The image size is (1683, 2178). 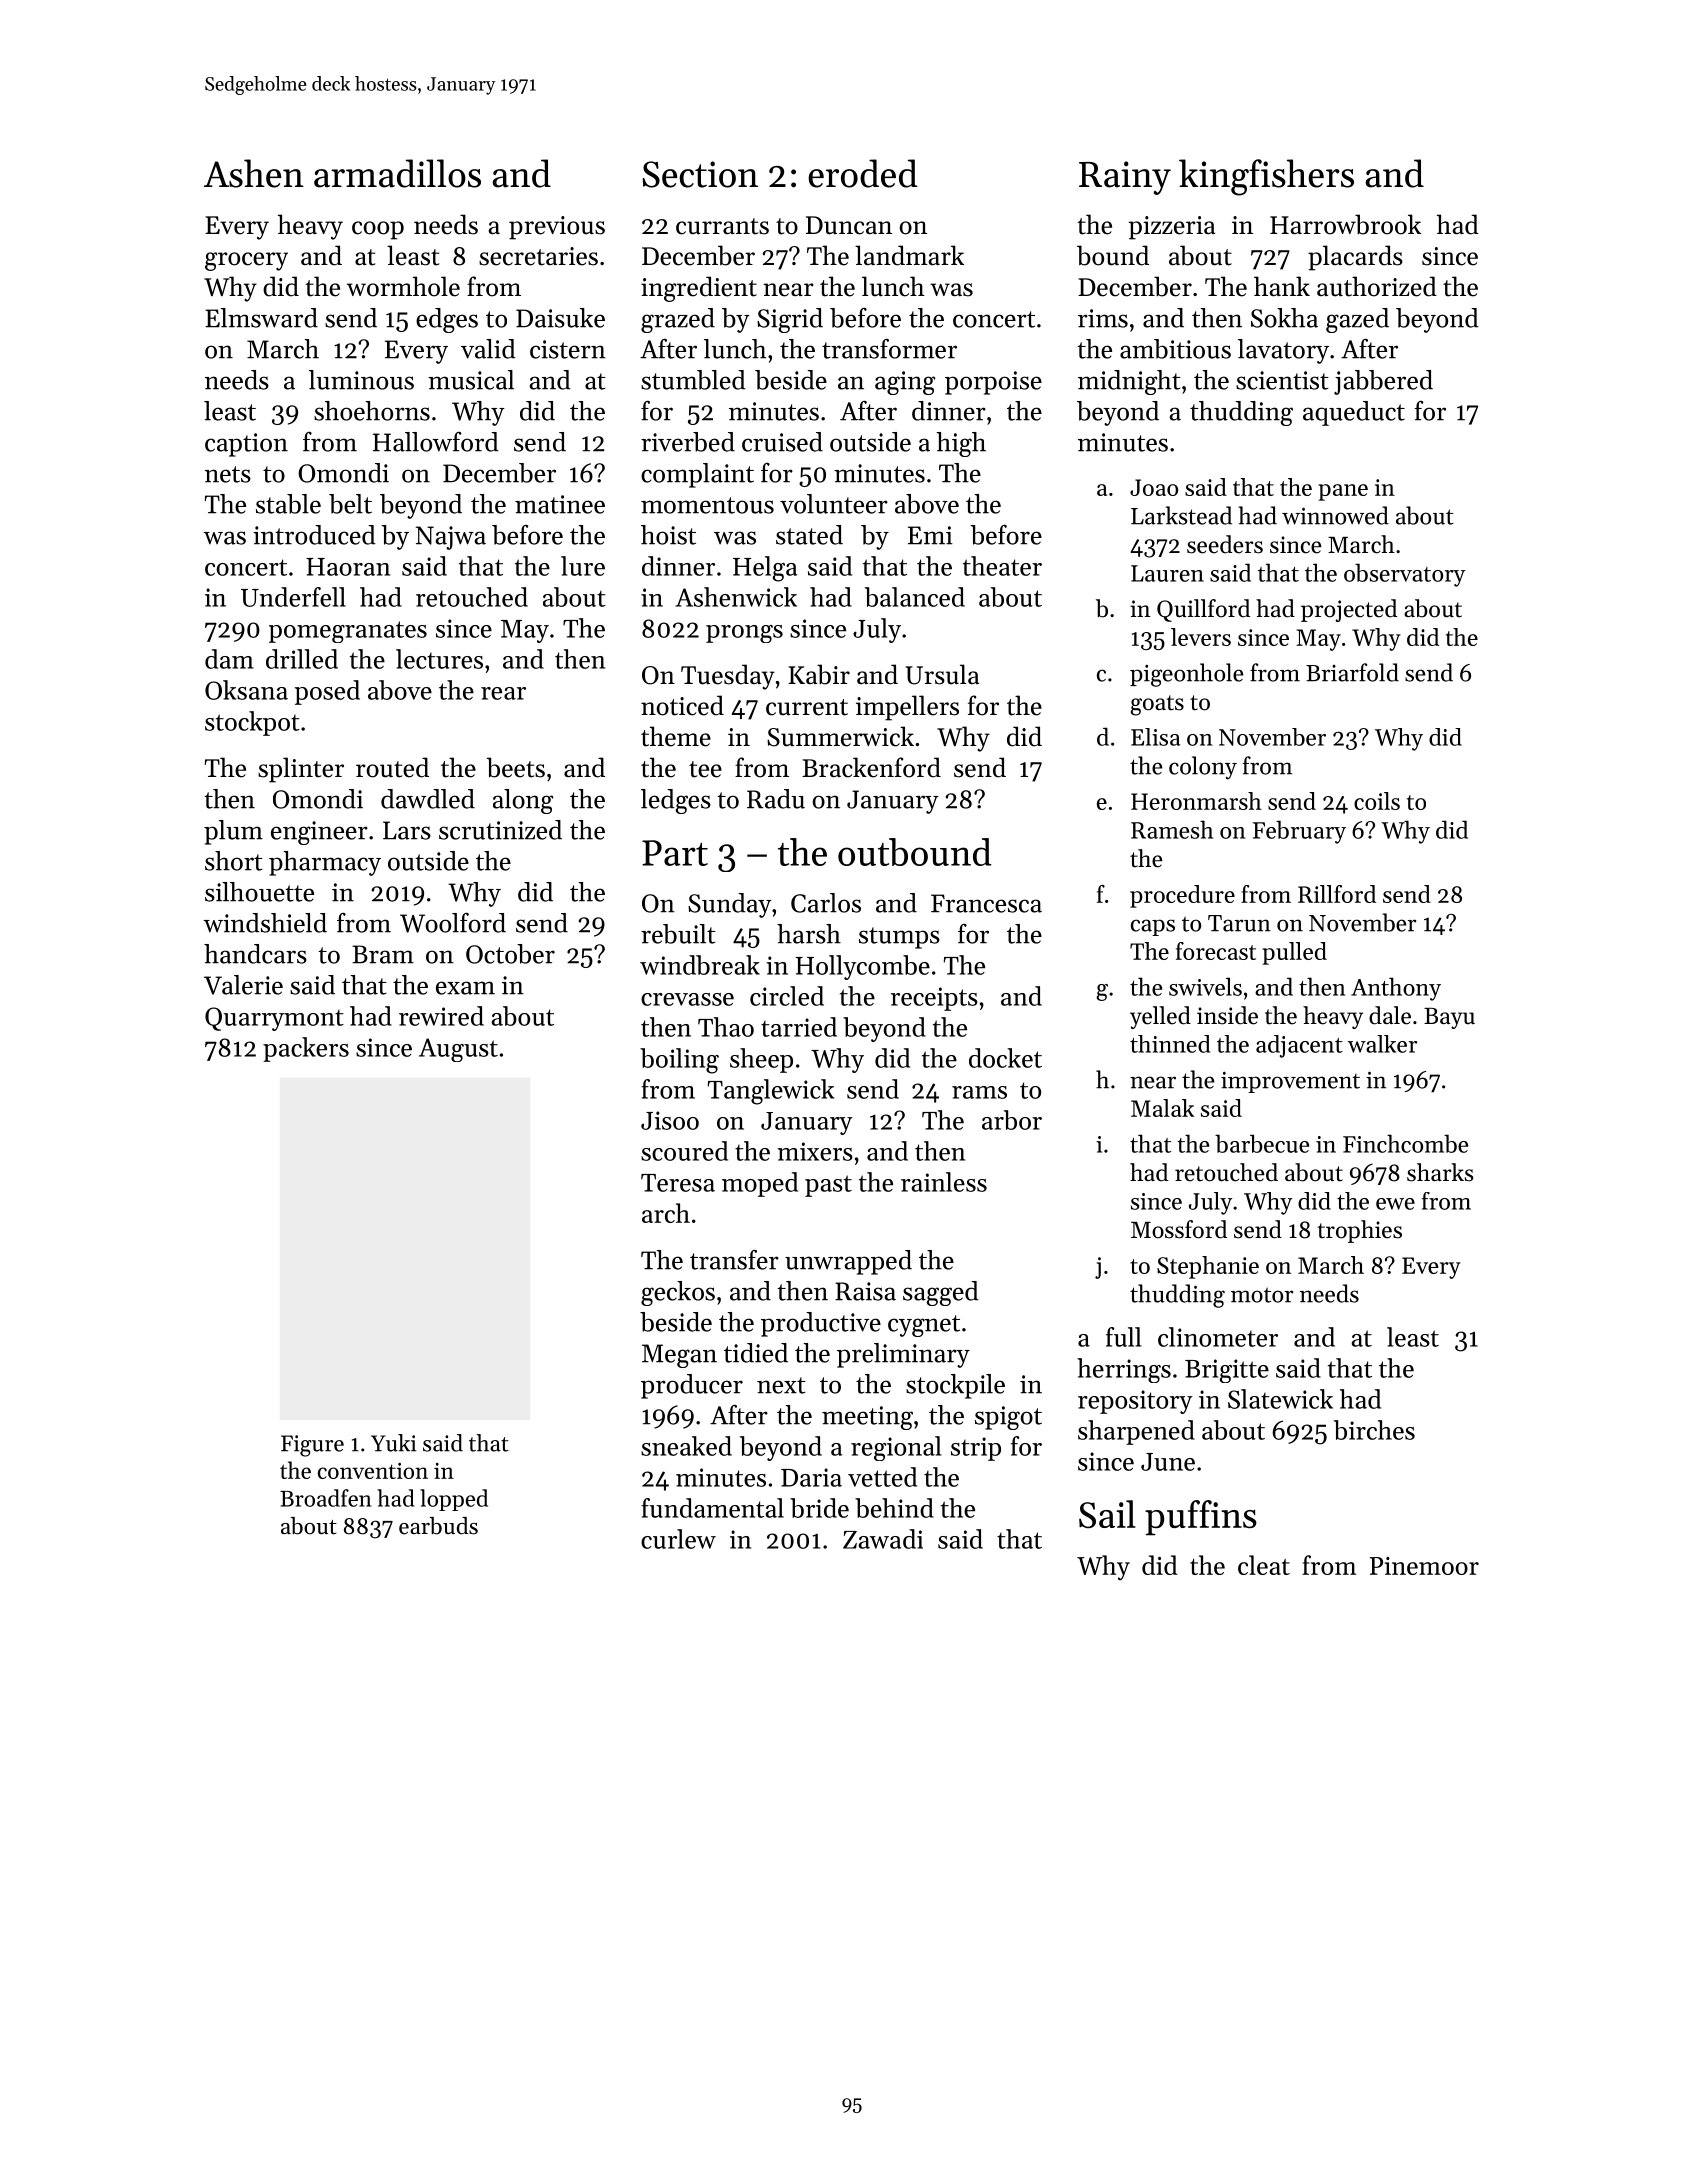 What do you see at coordinates (687, 999) in the document?
I see `crevasse` at bounding box center [687, 999].
